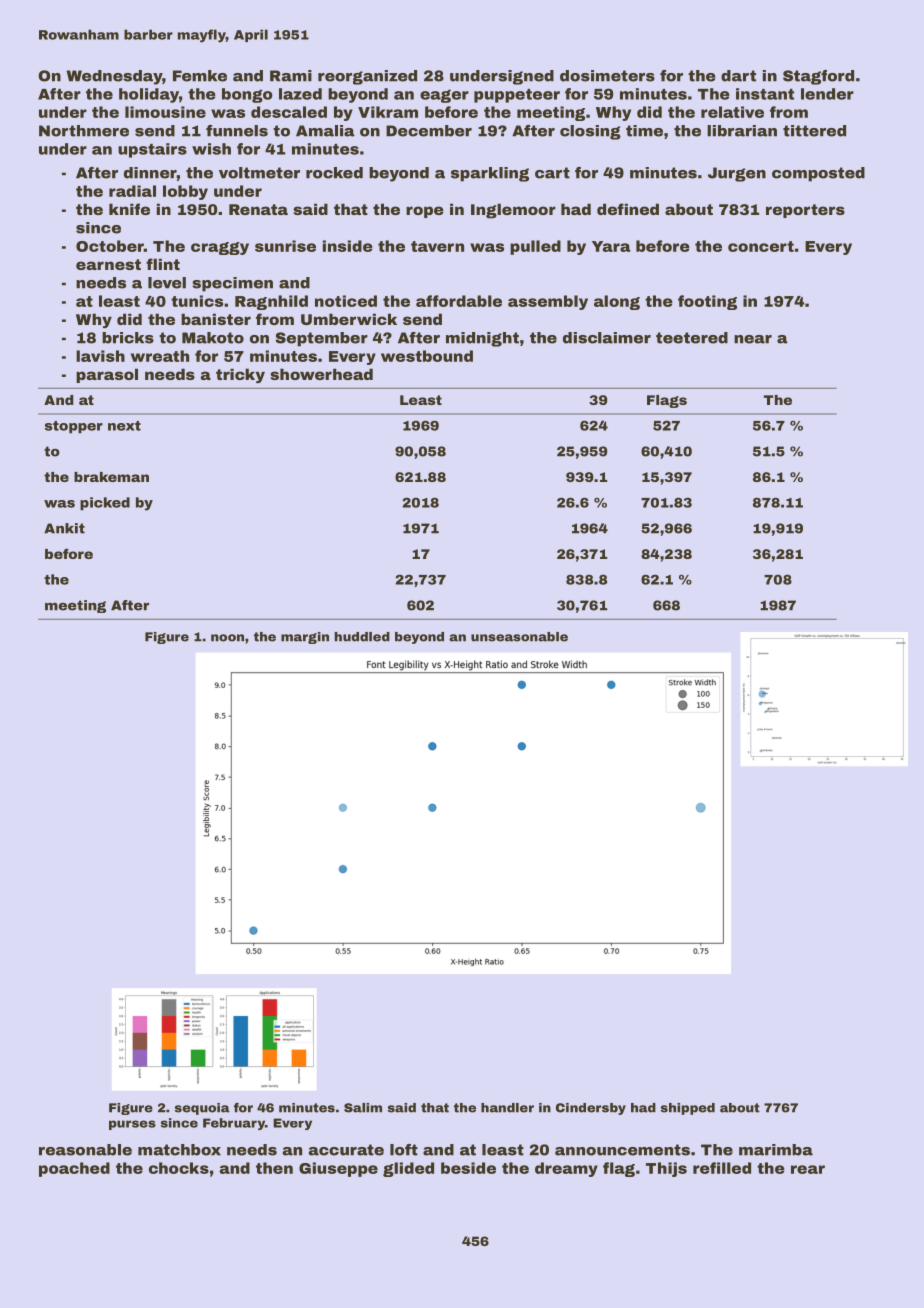  Describe the element at coordinates (437, 246) in the screenshot. I see `tavern` at that location.
